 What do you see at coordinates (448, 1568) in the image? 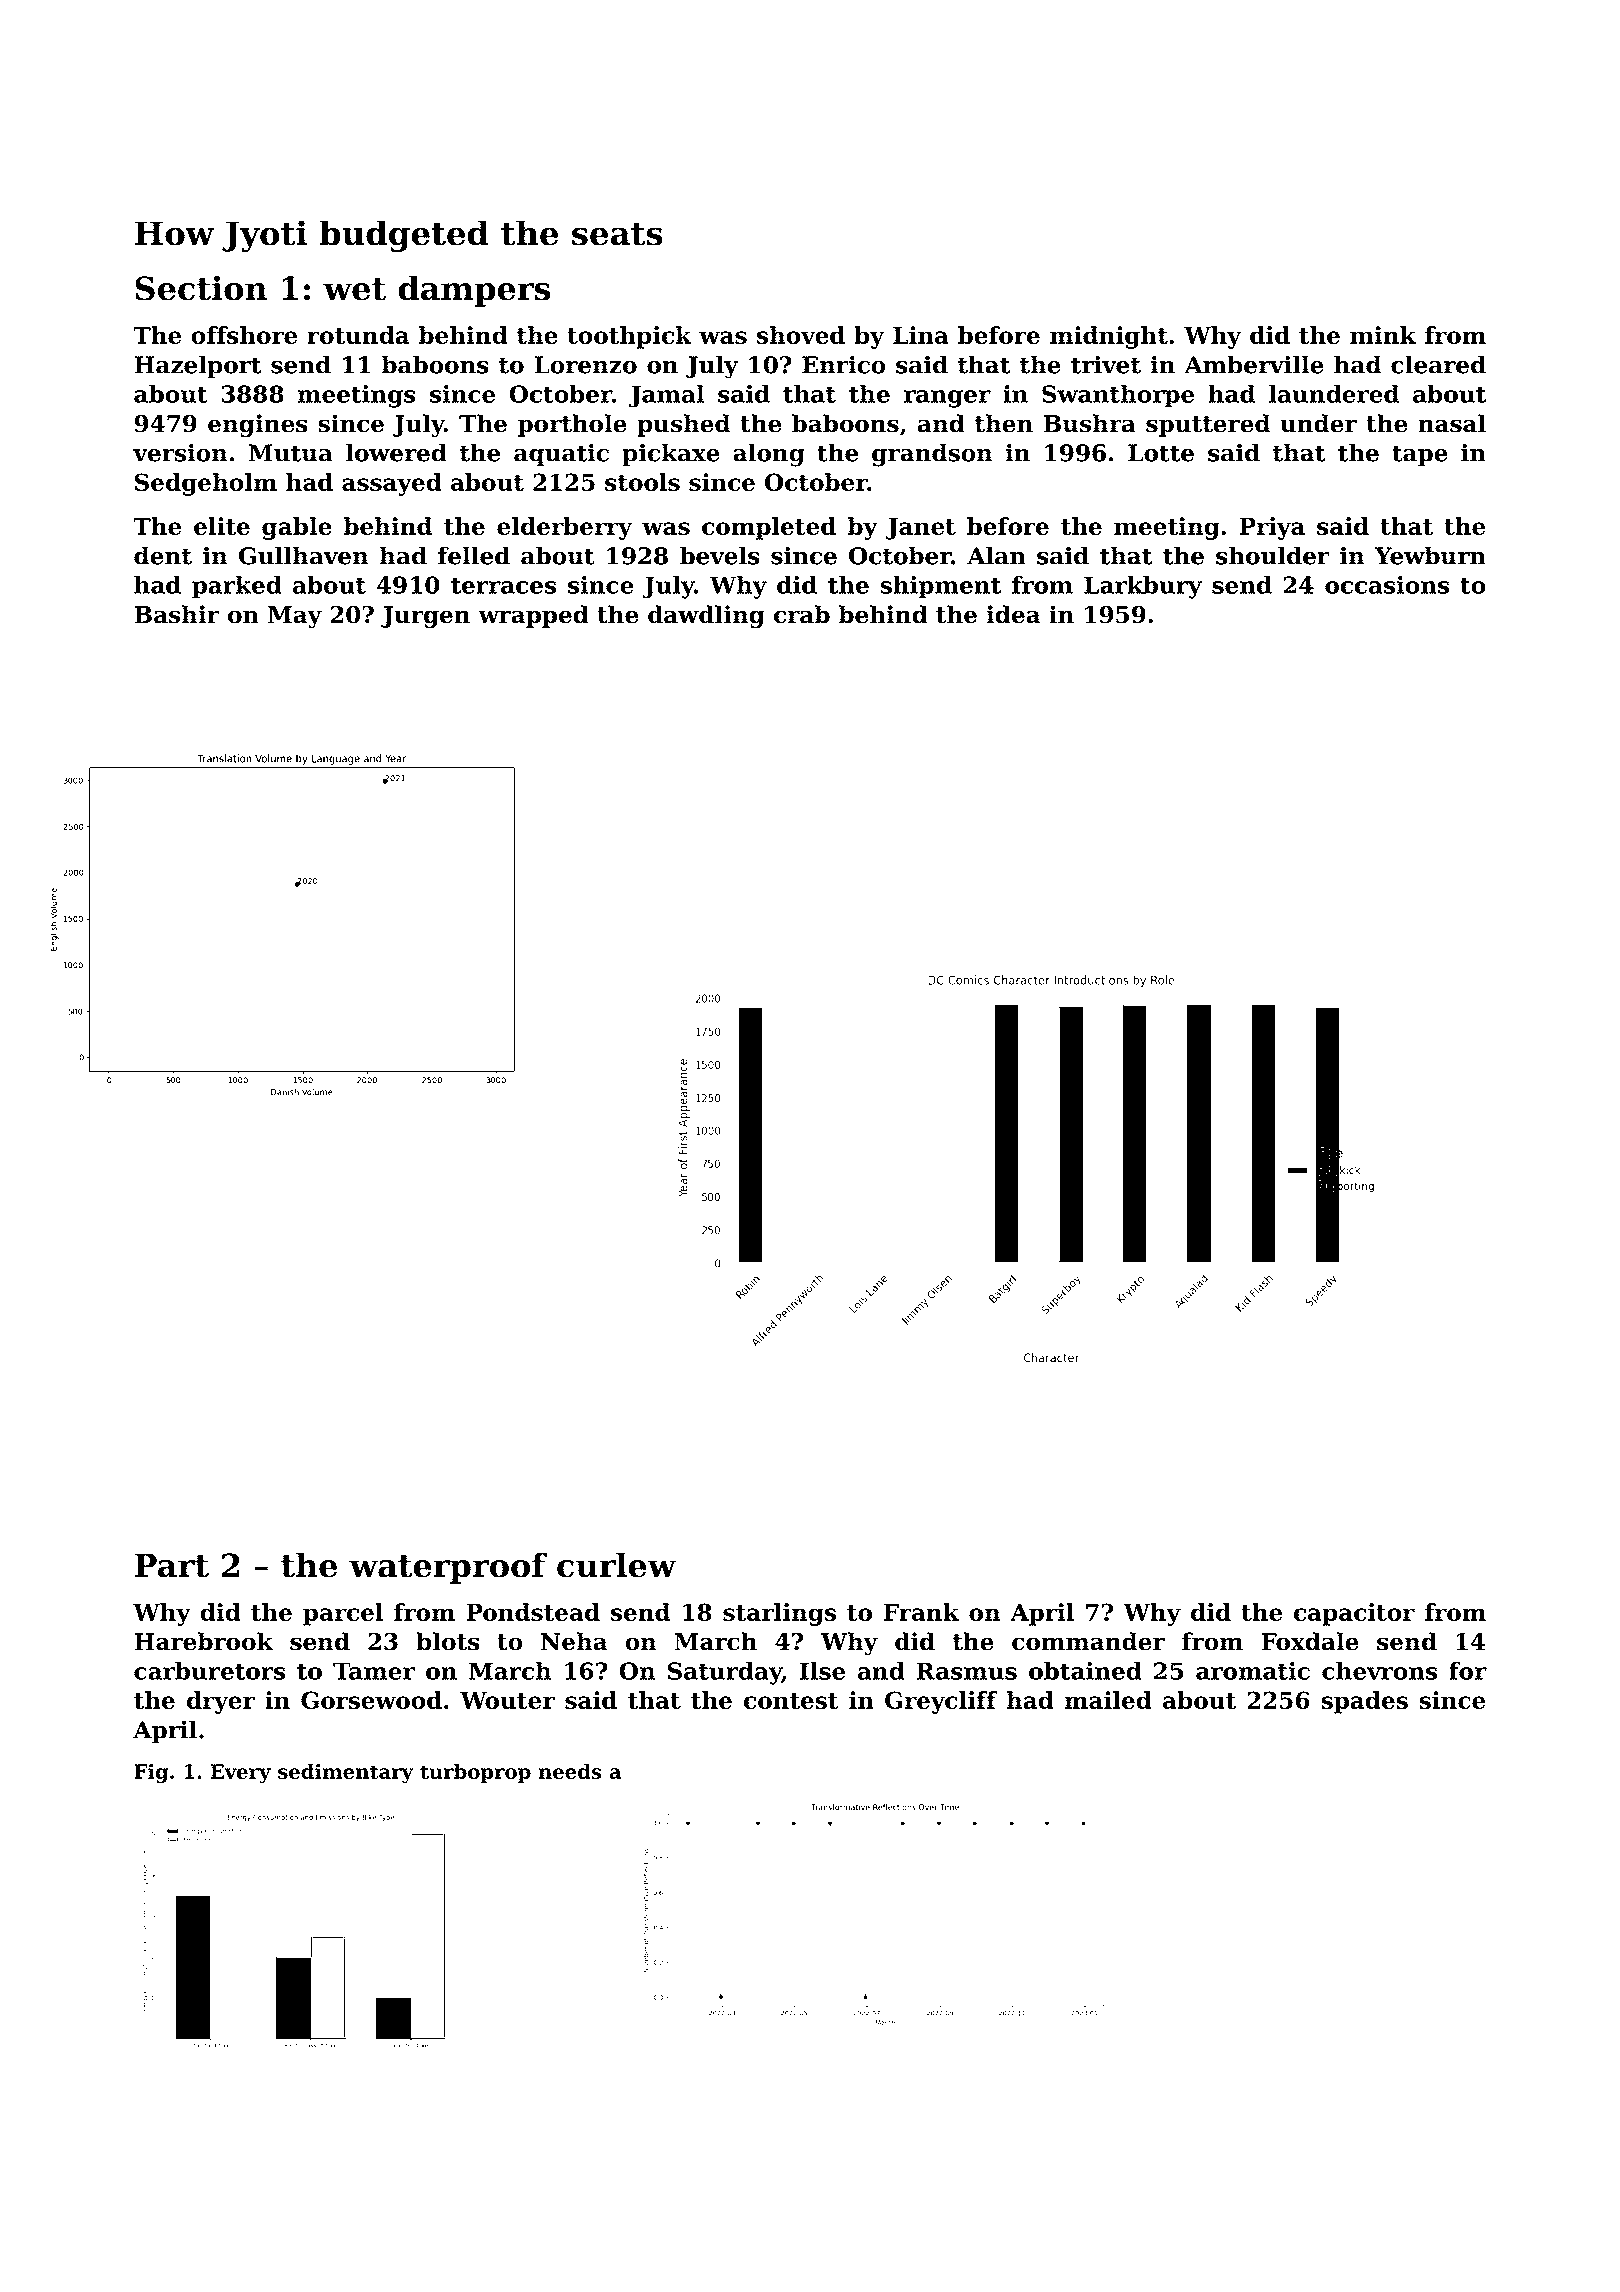
I see `waterproof` at bounding box center [448, 1568].
